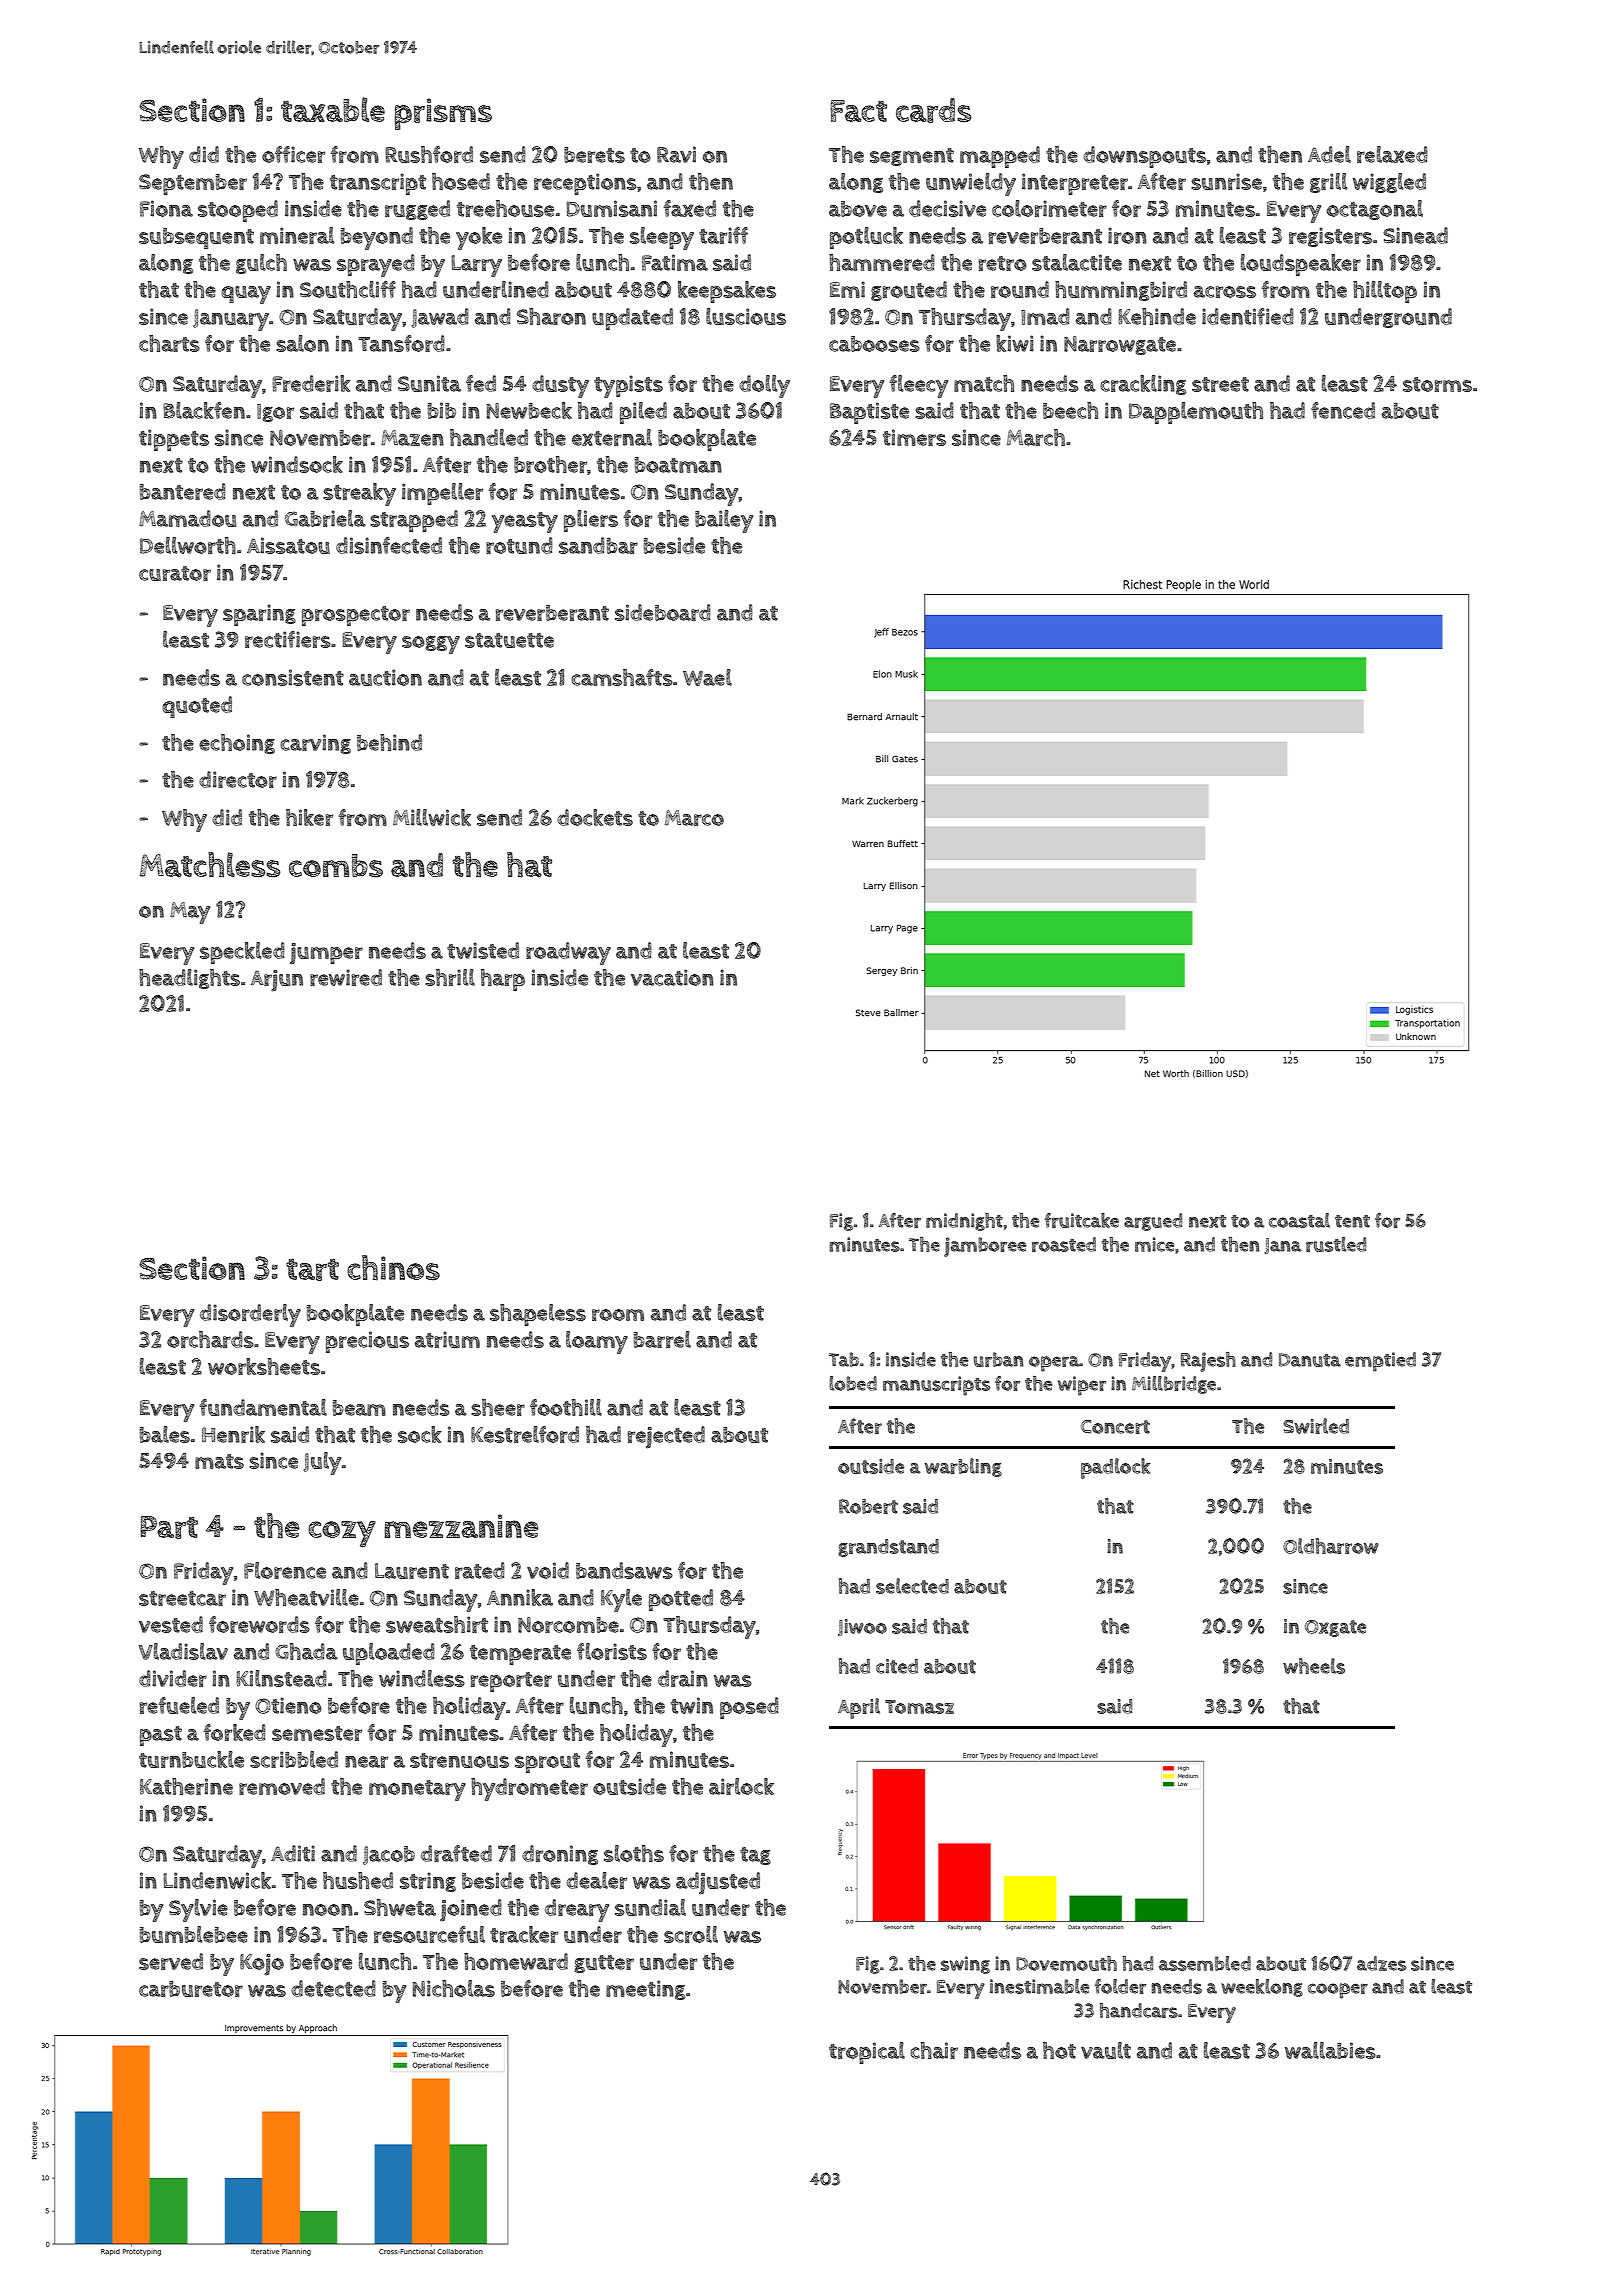 The image size is (1620, 2292). Describe the element at coordinates (210, 1339) in the screenshot. I see `orchards` at that location.
